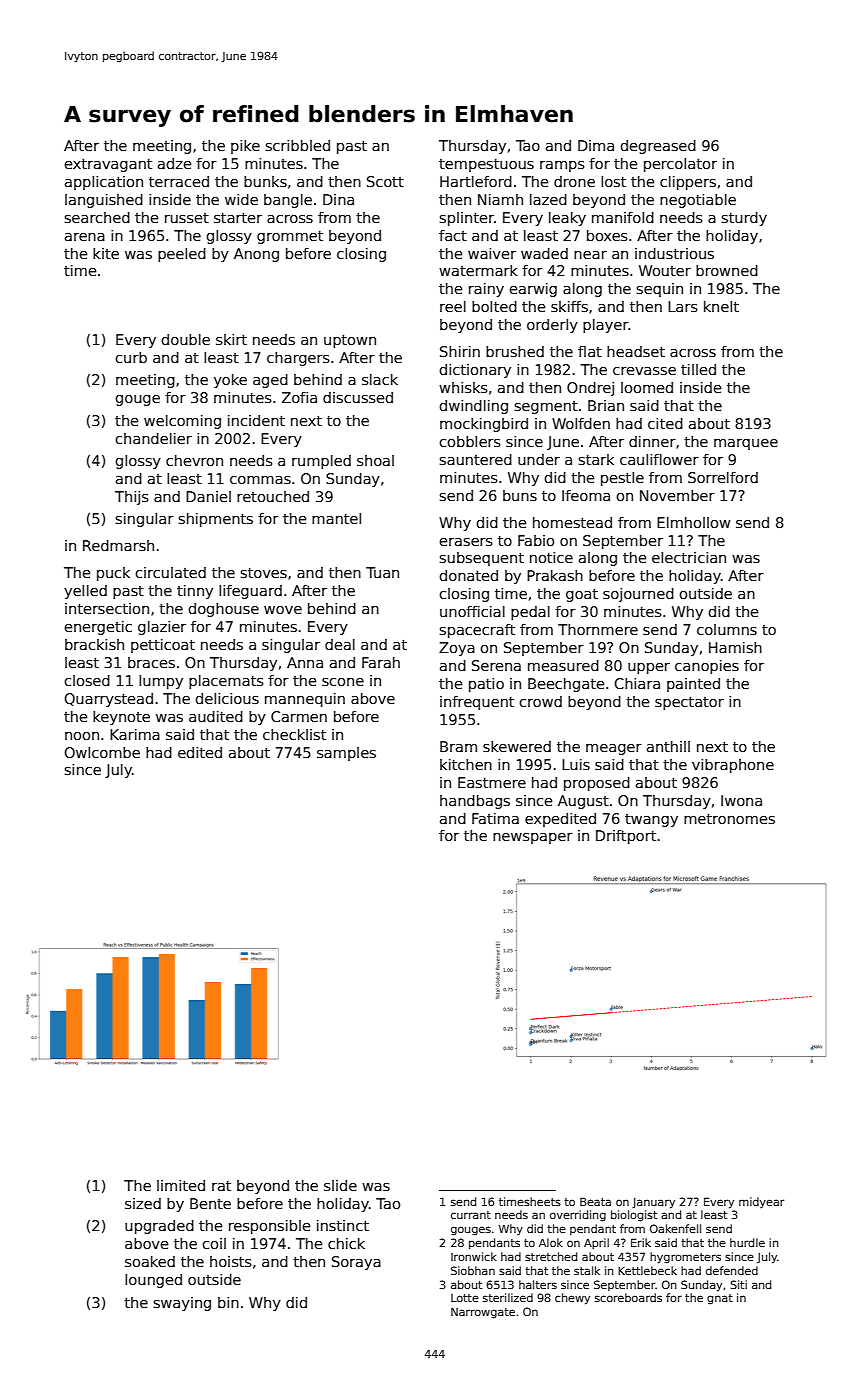 This screenshot has width=849, height=1400. What do you see at coordinates (102, 752) in the screenshot?
I see `Owlcombe` at bounding box center [102, 752].
